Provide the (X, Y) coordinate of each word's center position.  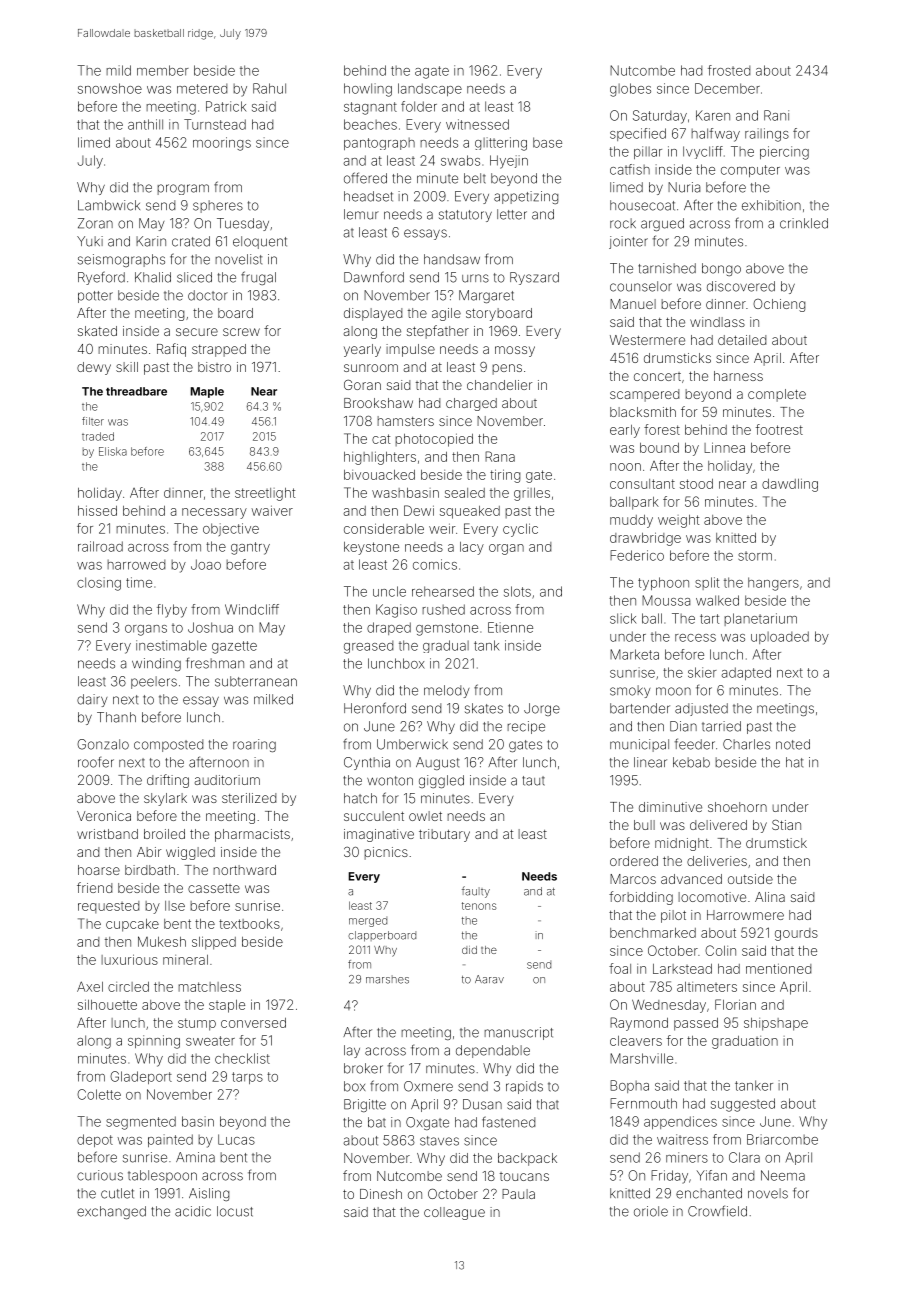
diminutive (670, 807)
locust (235, 1211)
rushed (443, 609)
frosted (729, 70)
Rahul (269, 88)
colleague (454, 1213)
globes (630, 90)
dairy (92, 700)
